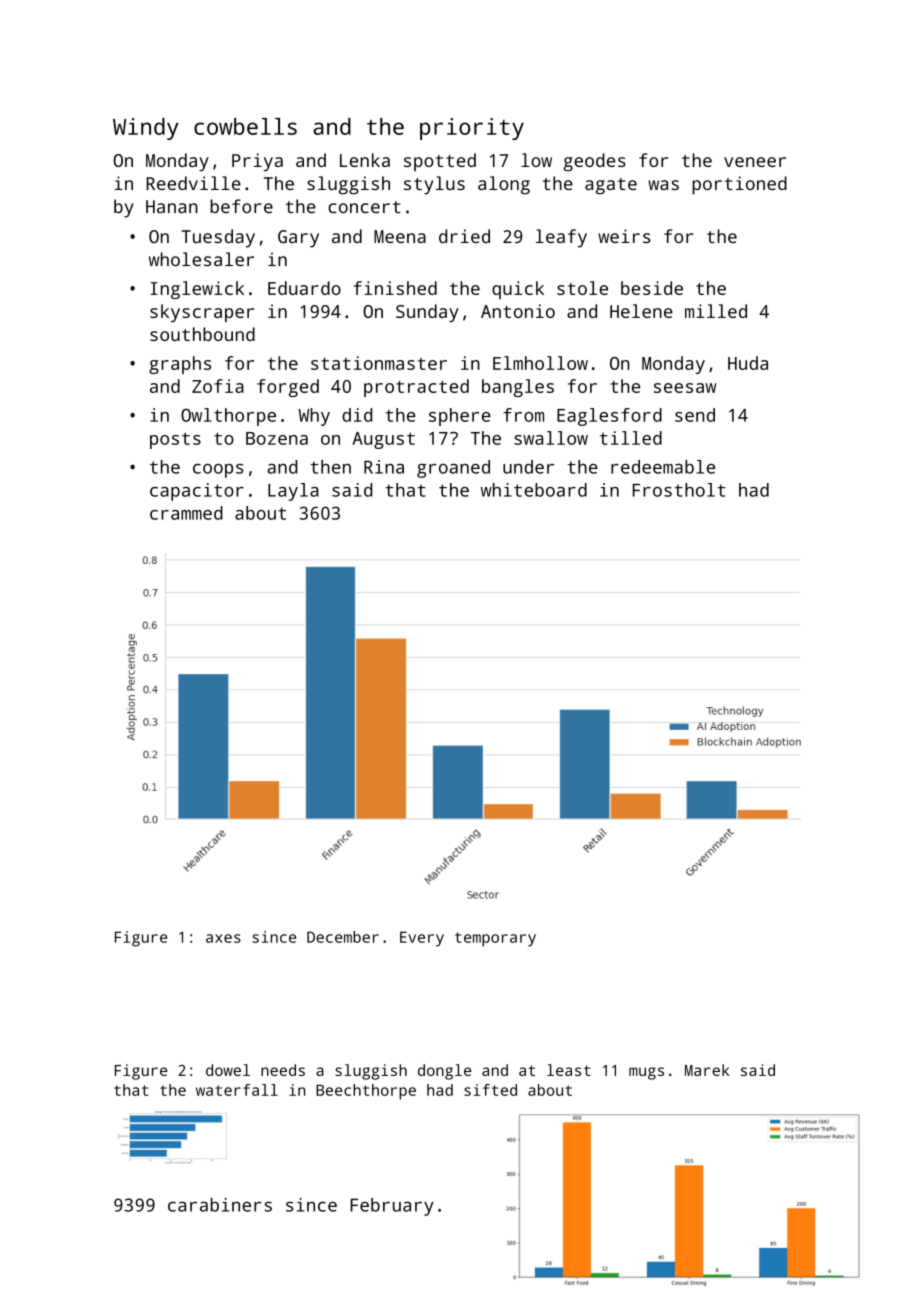 This document has height=1308, width=924. Describe the element at coordinates (495, 939) in the document. I see `temporary` at that location.
